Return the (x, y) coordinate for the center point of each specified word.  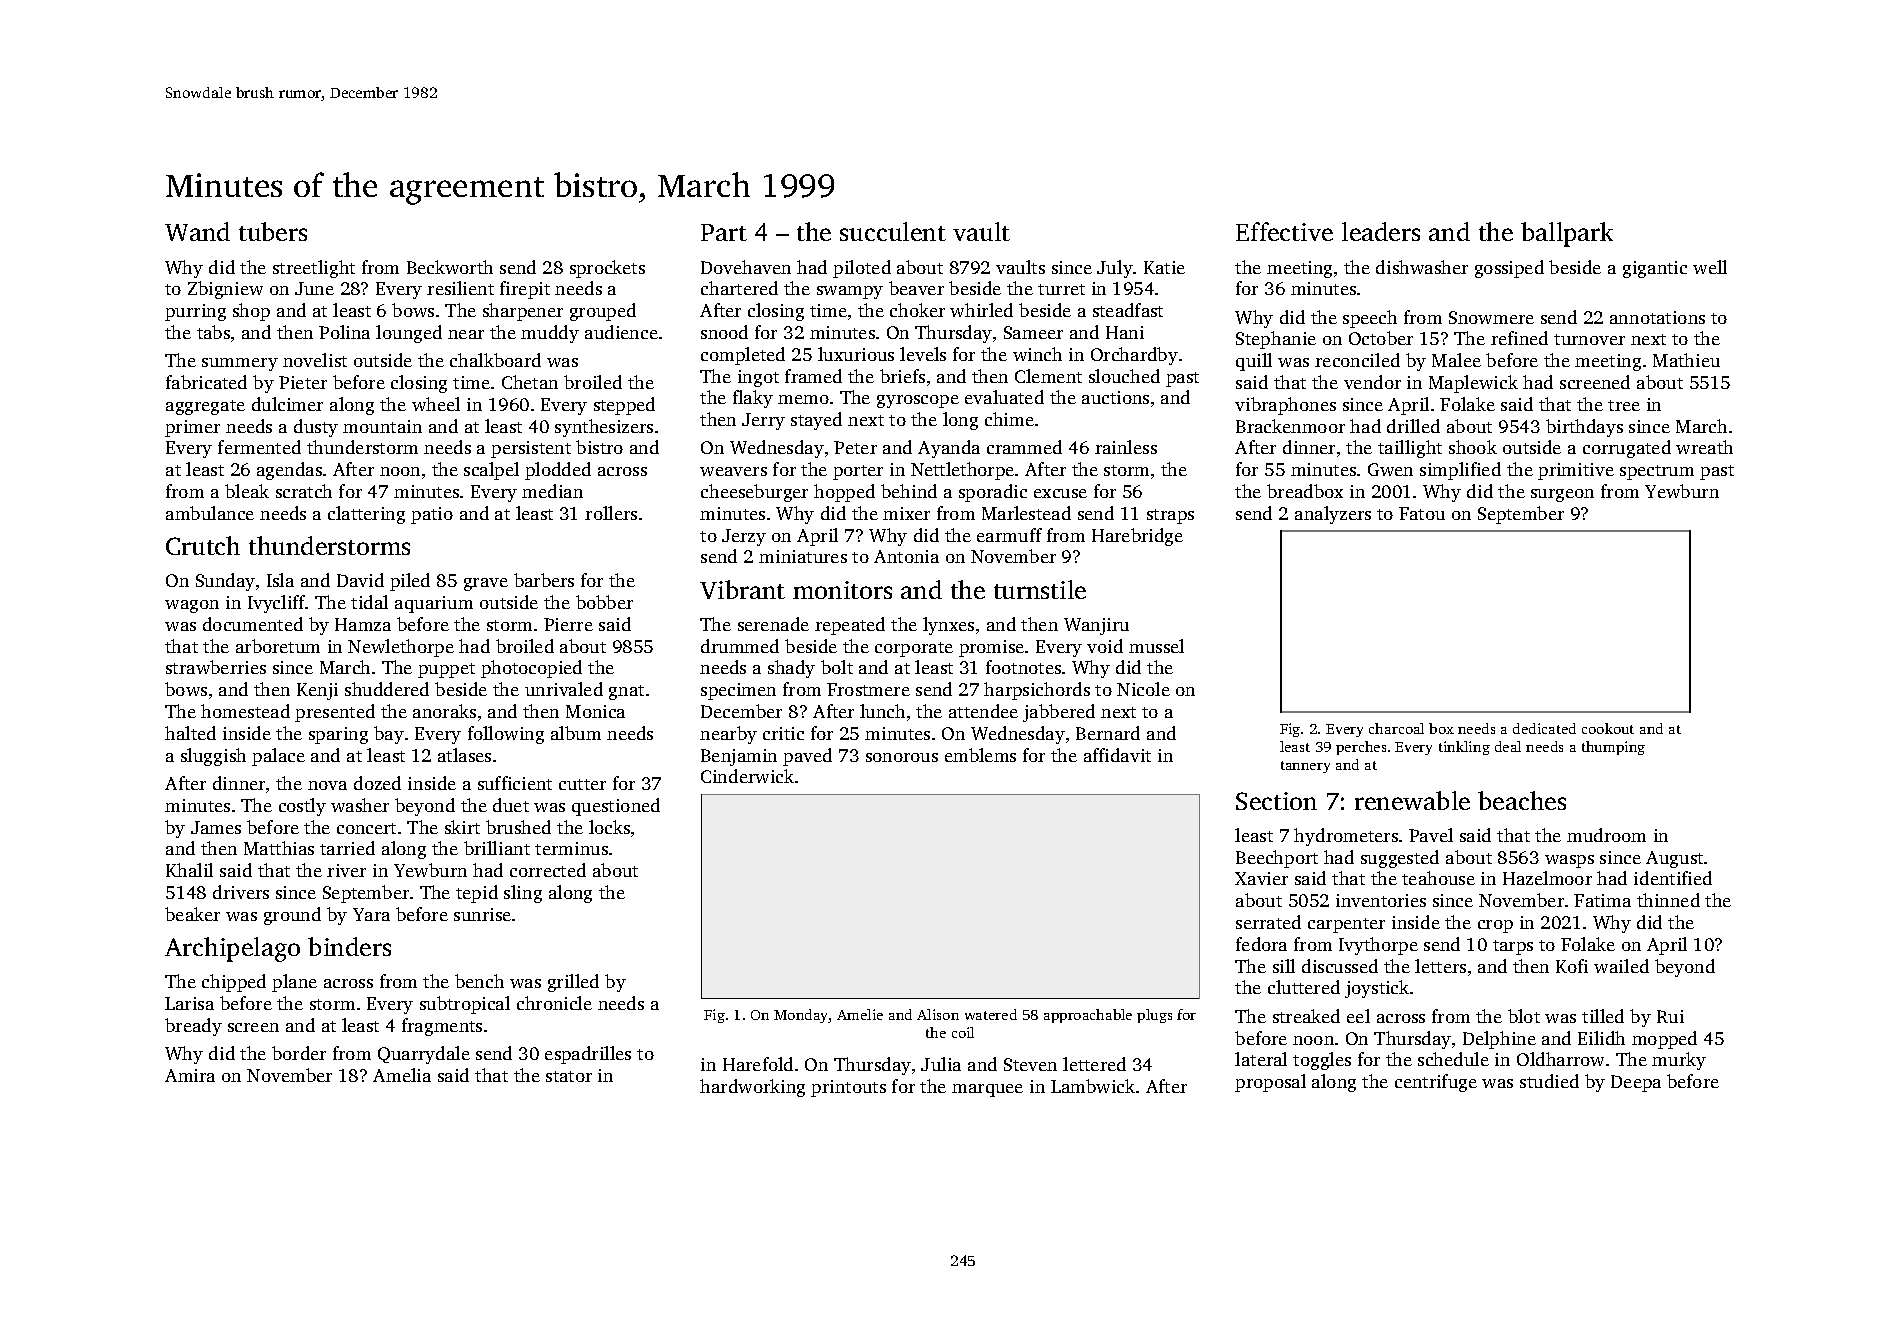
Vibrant (742, 589)
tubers (273, 231)
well (1710, 267)
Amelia (402, 1075)
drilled (1413, 426)
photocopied (531, 669)
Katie (1164, 267)
